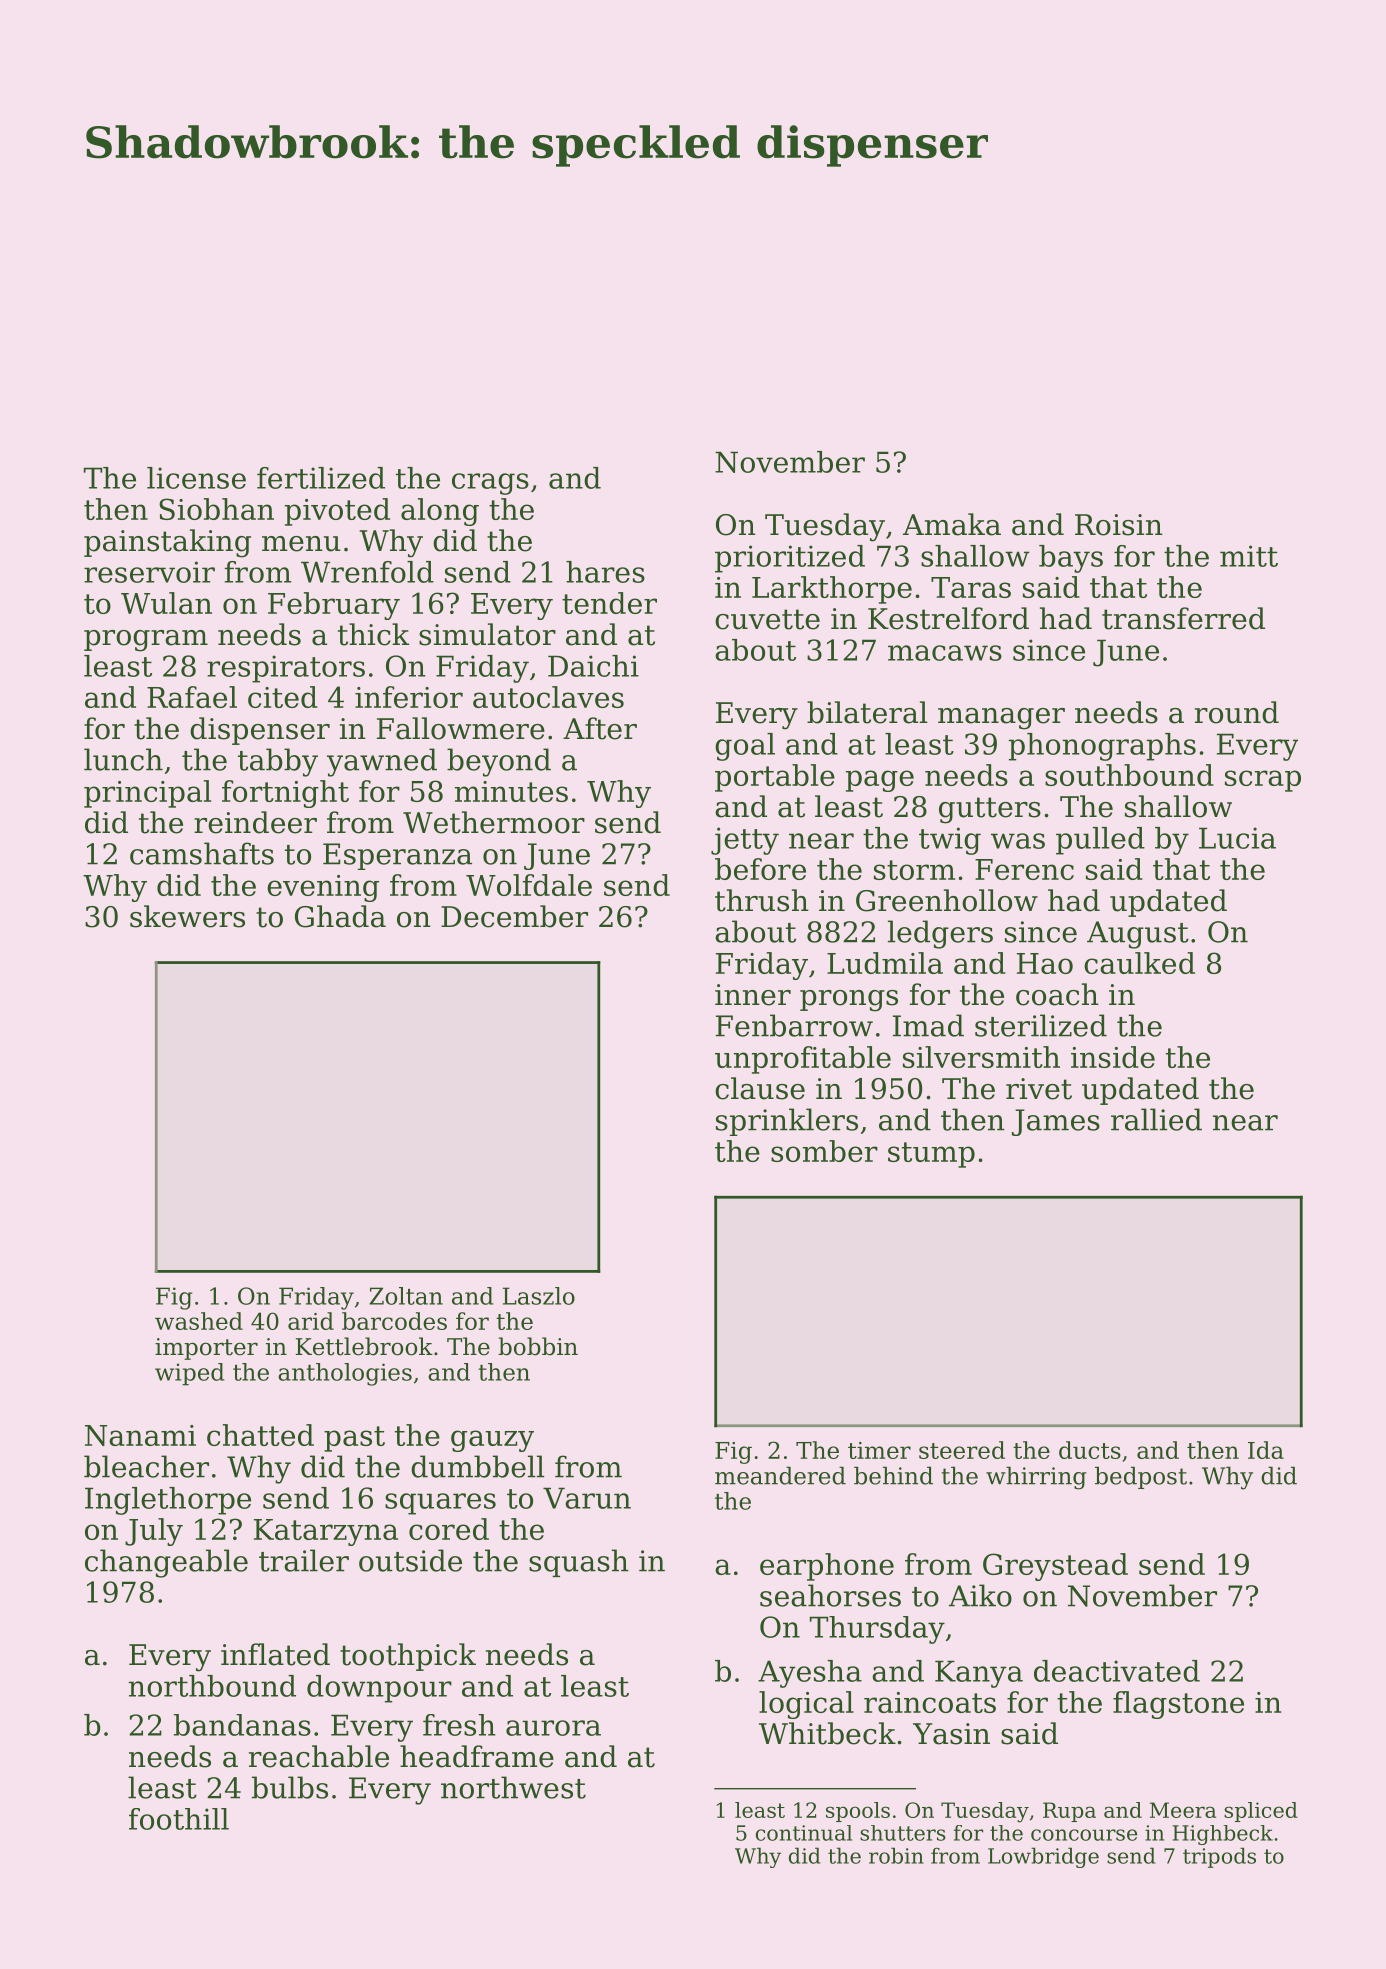 This screenshot has height=1969, width=1386. I want to click on August, so click(1138, 935).
